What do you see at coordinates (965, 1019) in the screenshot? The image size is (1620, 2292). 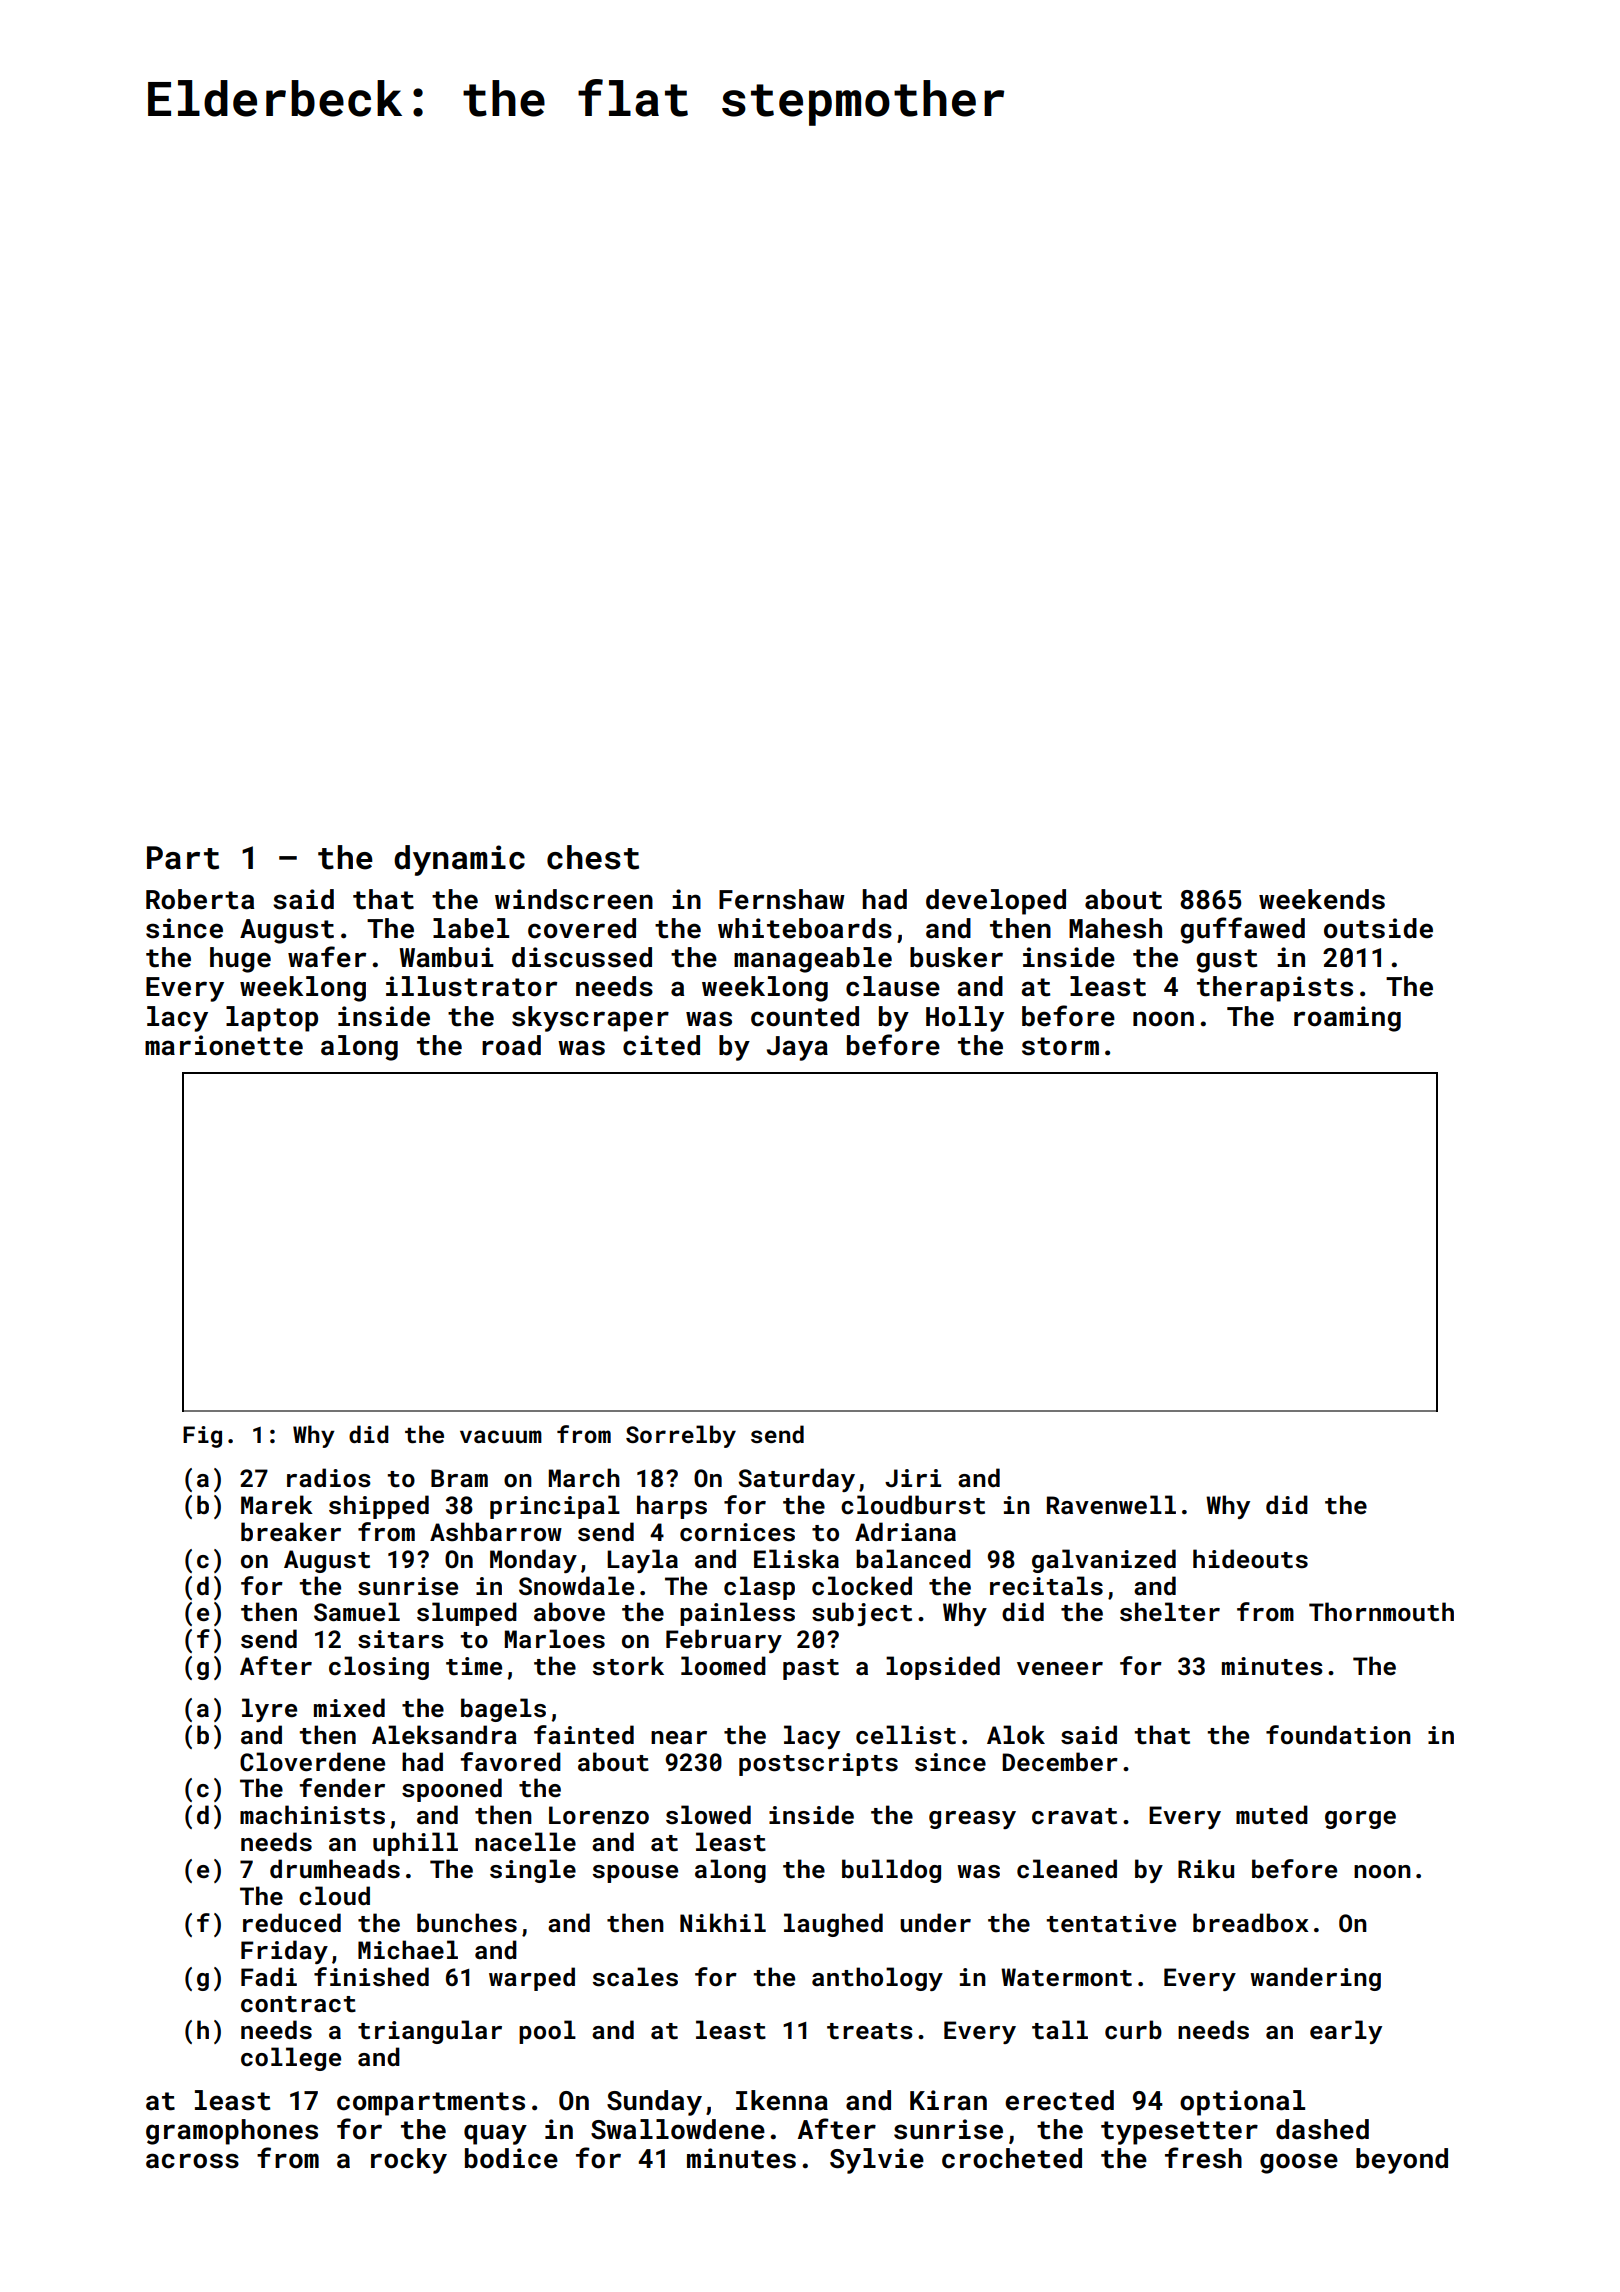 I see `Holly` at bounding box center [965, 1019].
